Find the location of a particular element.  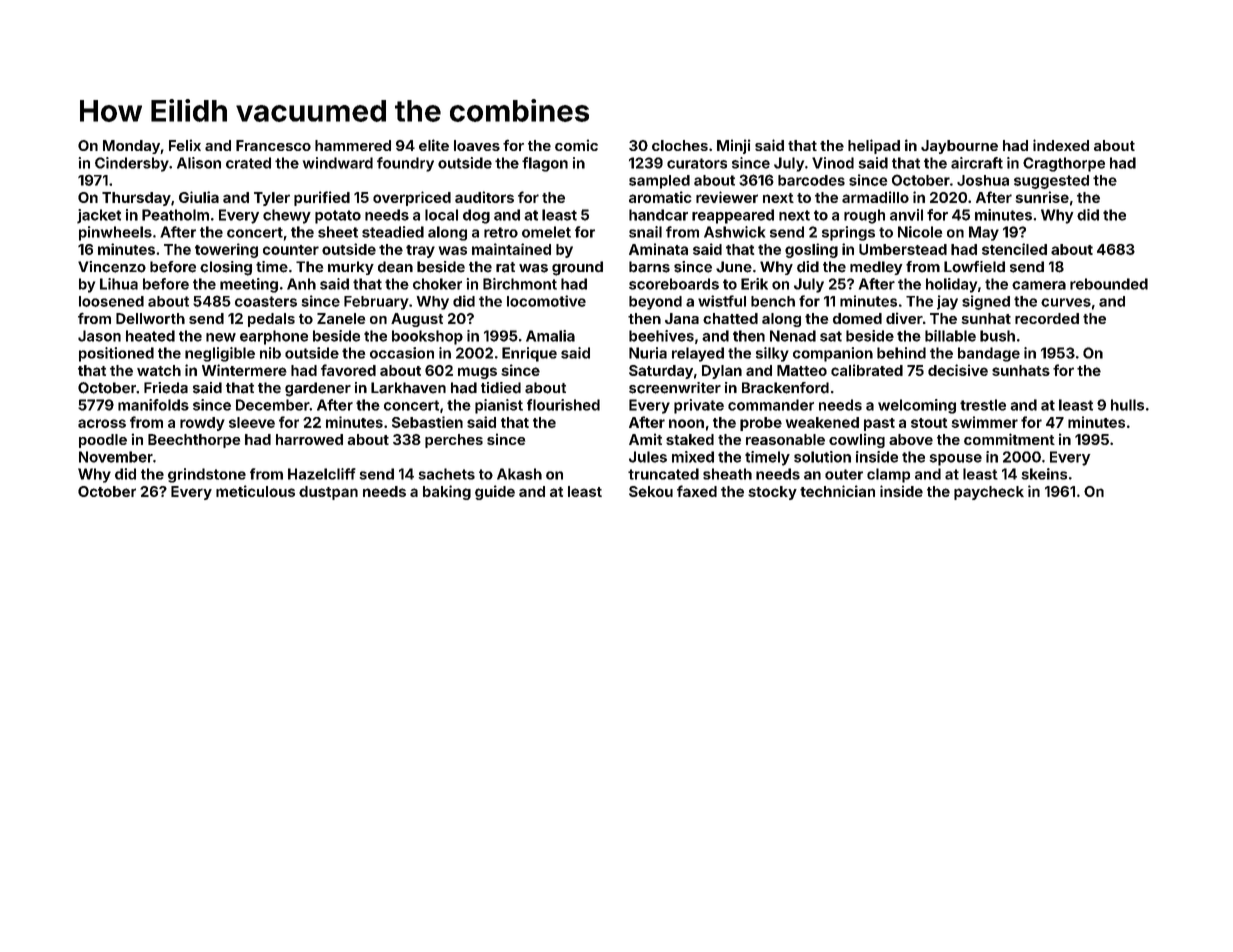

omelet is located at coordinates (546, 232).
